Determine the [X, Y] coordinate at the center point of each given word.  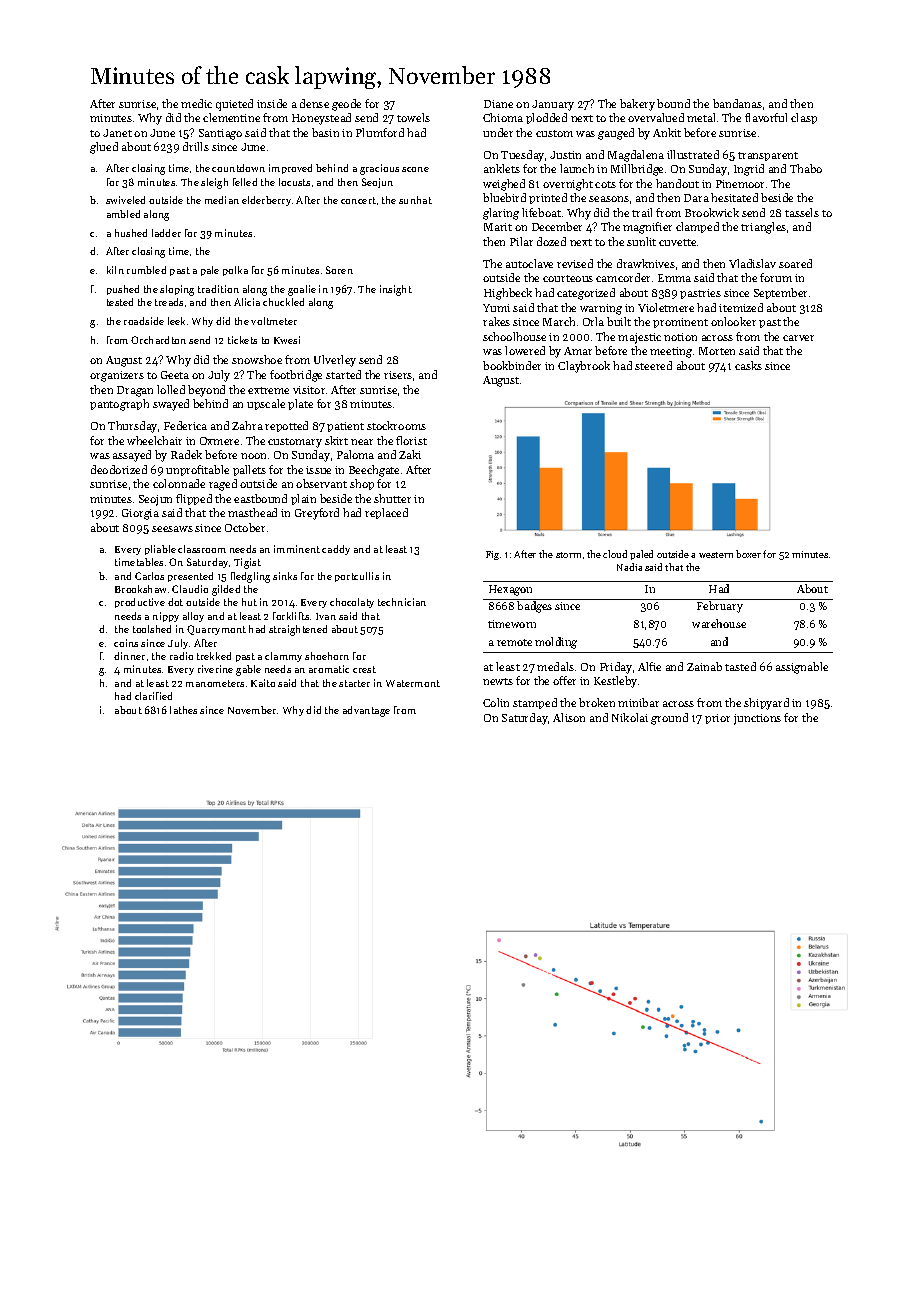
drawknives [646, 263]
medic [196, 103]
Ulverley [335, 361]
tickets [242, 340]
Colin [496, 702]
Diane [498, 104]
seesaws [172, 529]
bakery [637, 105]
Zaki [410, 454]
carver [798, 338]
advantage [366, 711]
